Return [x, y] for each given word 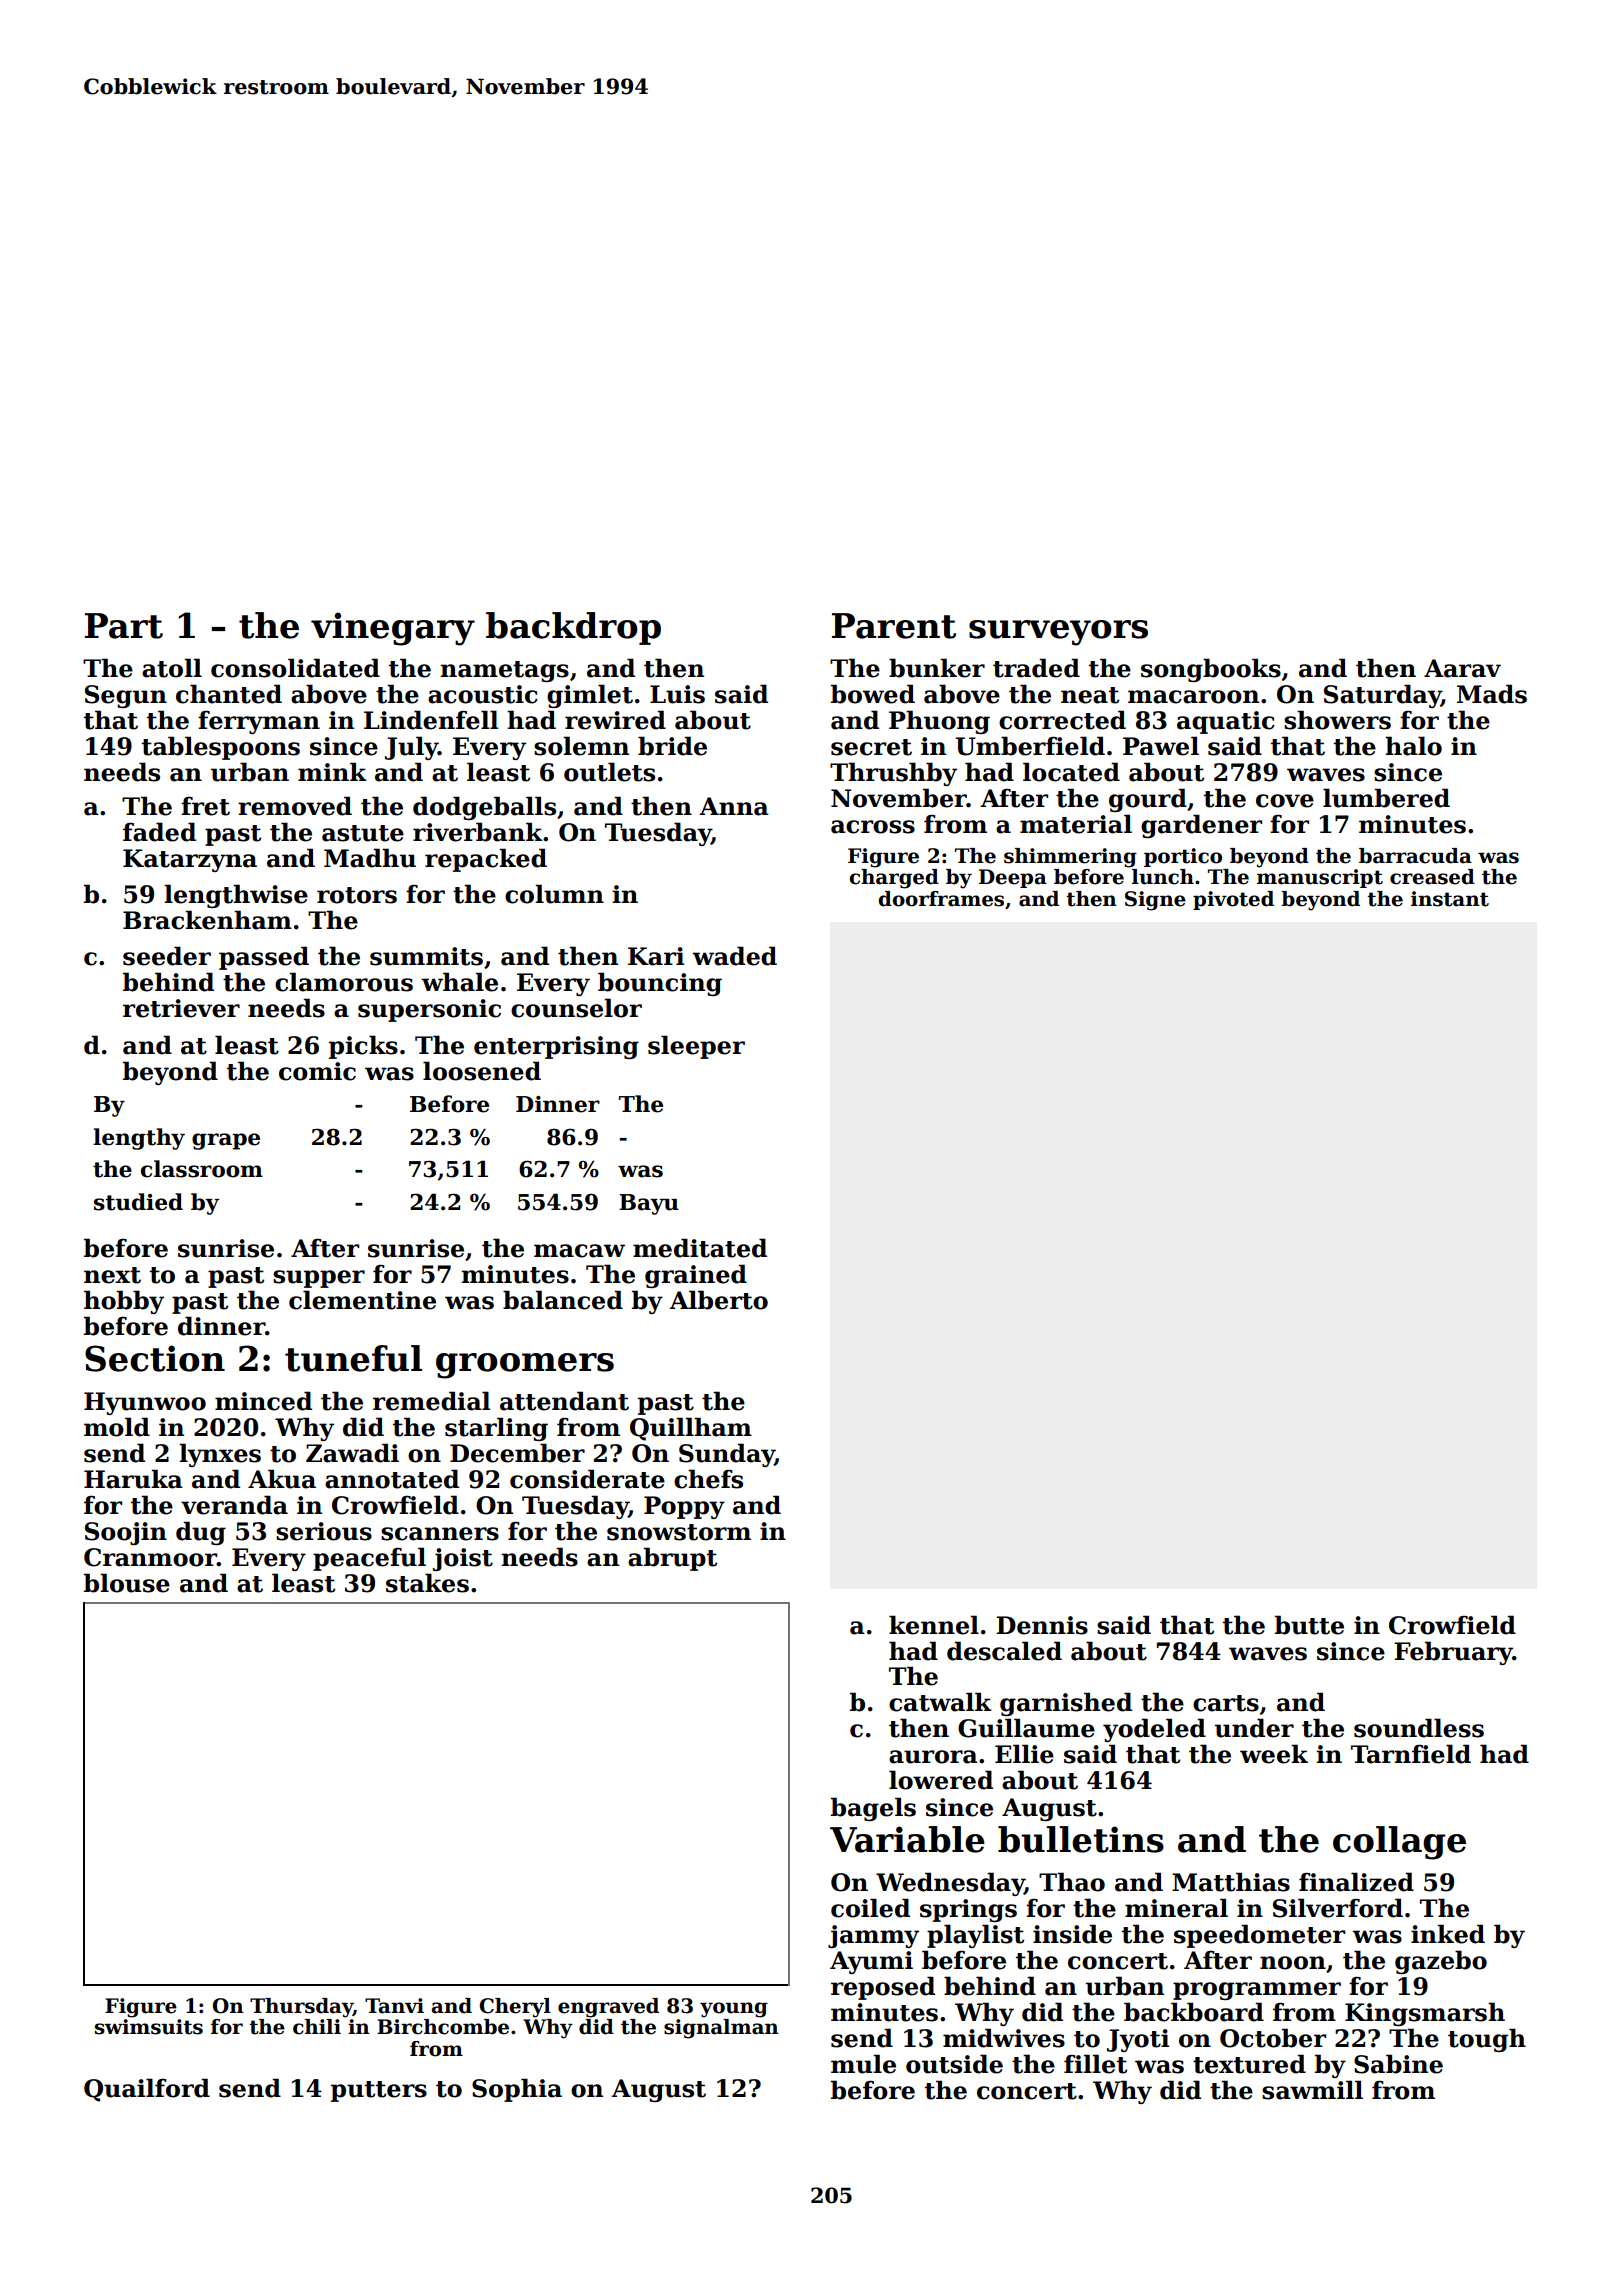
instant [1450, 899]
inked [1448, 1934]
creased [1432, 877]
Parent [894, 626]
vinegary [393, 629]
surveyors [1058, 633]
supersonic [429, 1010]
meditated [700, 1248]
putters [379, 2091]
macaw [579, 1251]
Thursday [301, 2008]
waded [734, 956]
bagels [873, 1809]
